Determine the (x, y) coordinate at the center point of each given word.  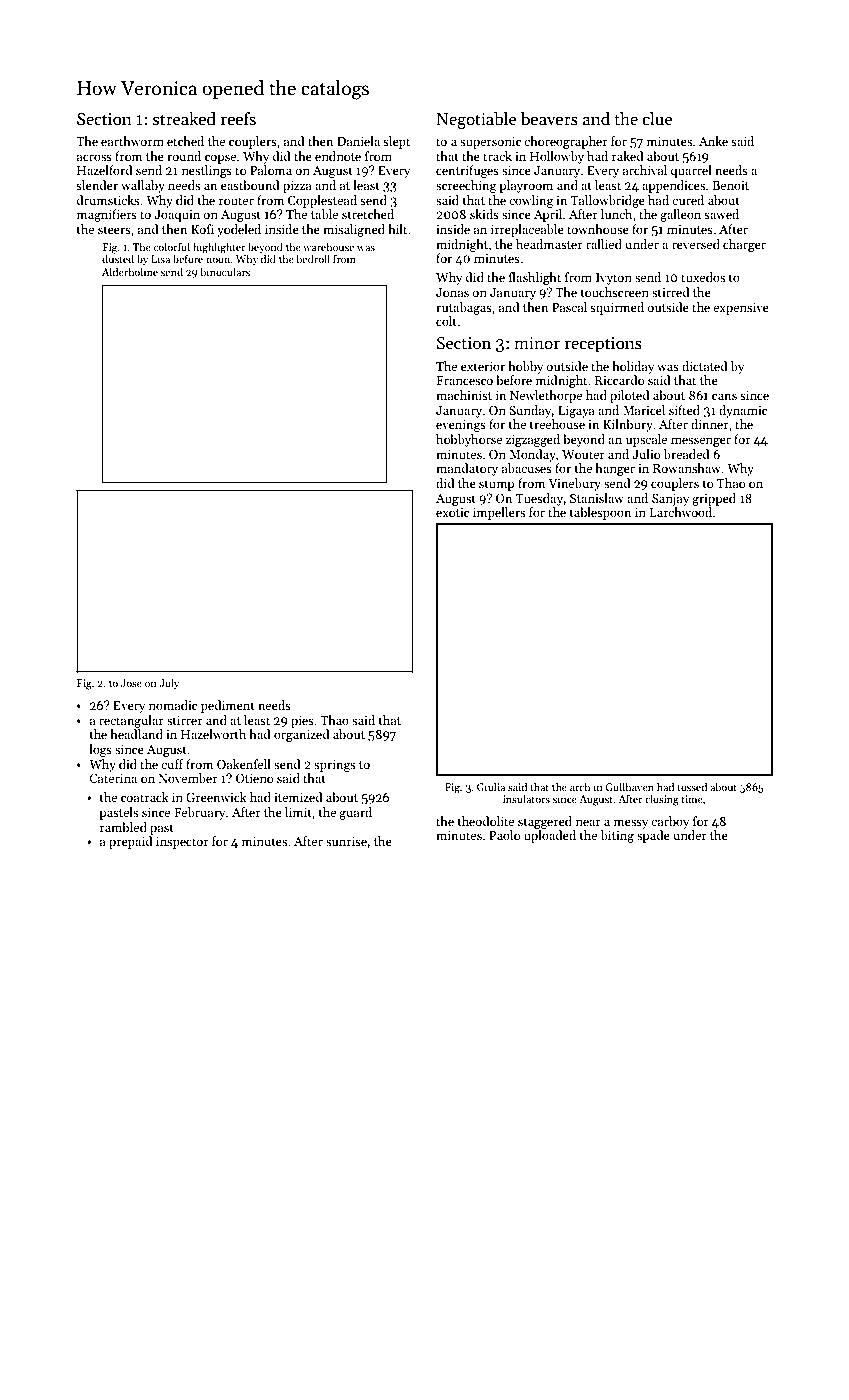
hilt (397, 229)
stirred (671, 292)
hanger (615, 469)
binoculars (225, 271)
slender (97, 185)
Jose (131, 683)
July (169, 683)
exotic (452, 512)
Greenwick (216, 797)
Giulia (491, 786)
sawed (721, 214)
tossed (692, 786)
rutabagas (464, 308)
